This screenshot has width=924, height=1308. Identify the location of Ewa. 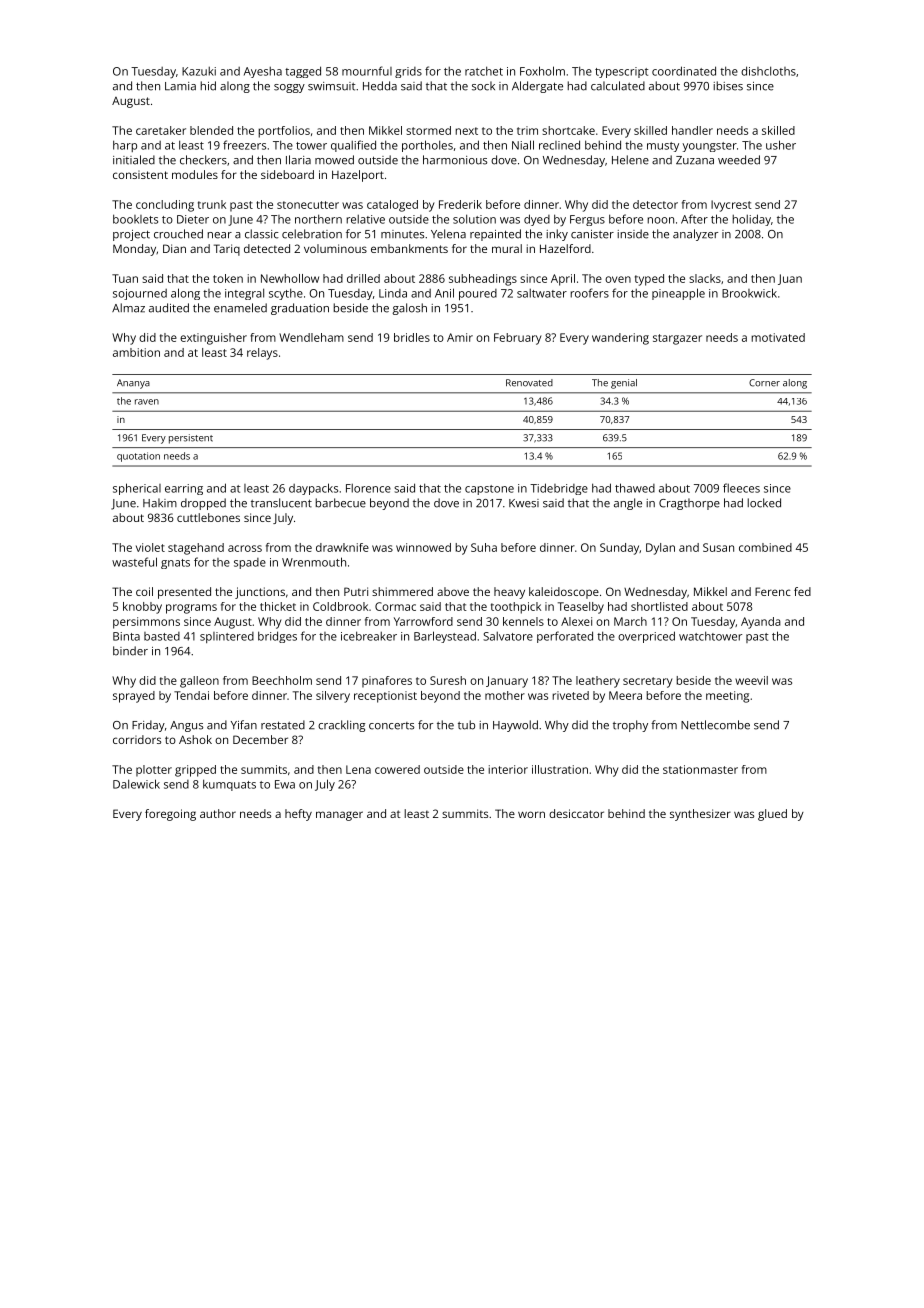
(285, 784).
